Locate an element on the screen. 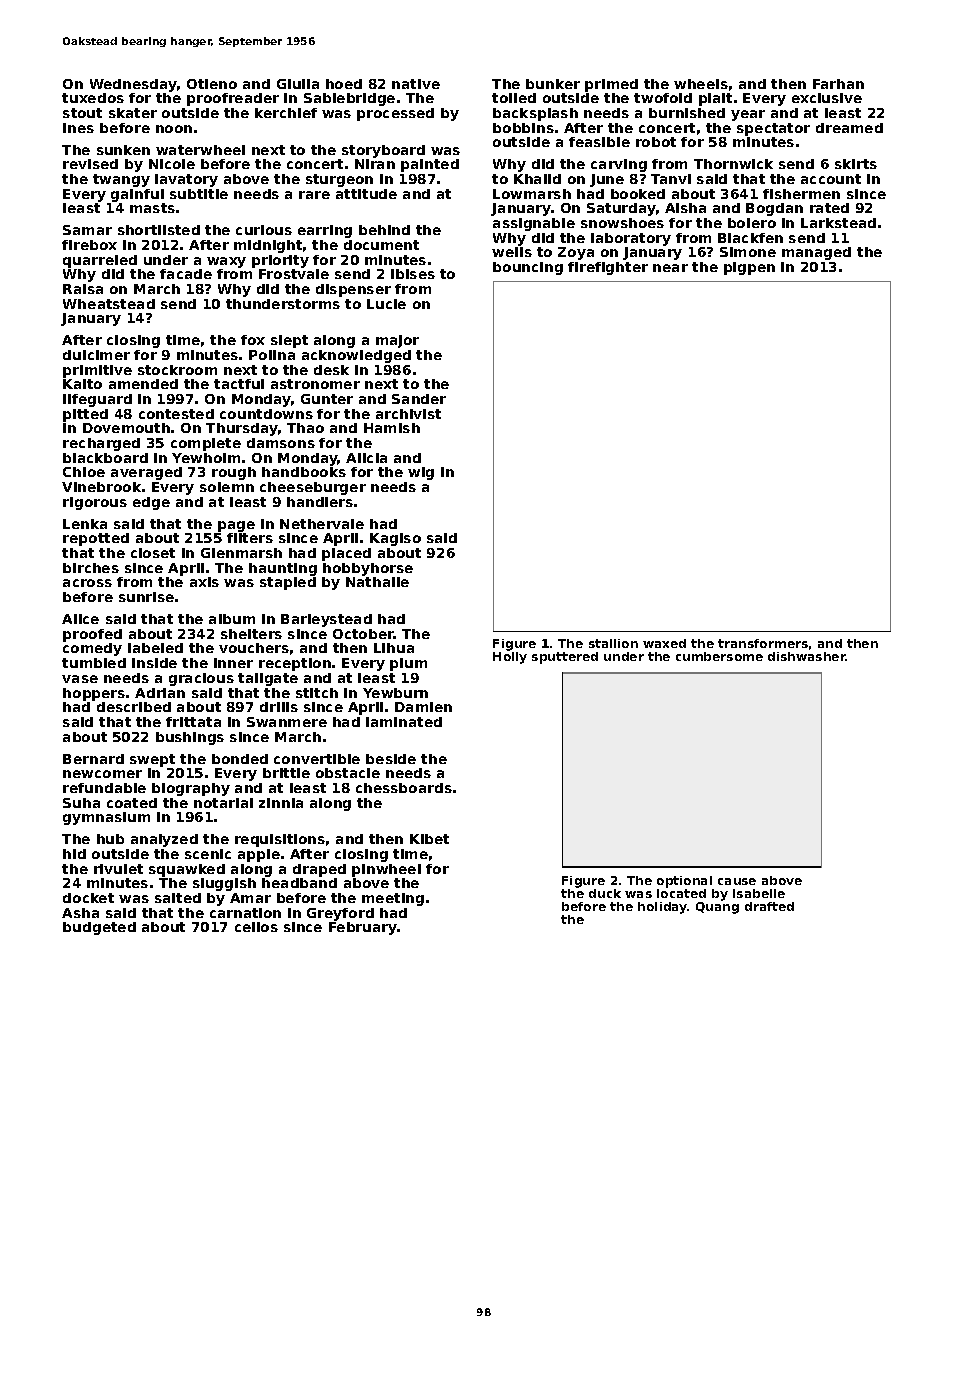 The width and height of the screenshot is (954, 1382). Giulia is located at coordinates (298, 84).
